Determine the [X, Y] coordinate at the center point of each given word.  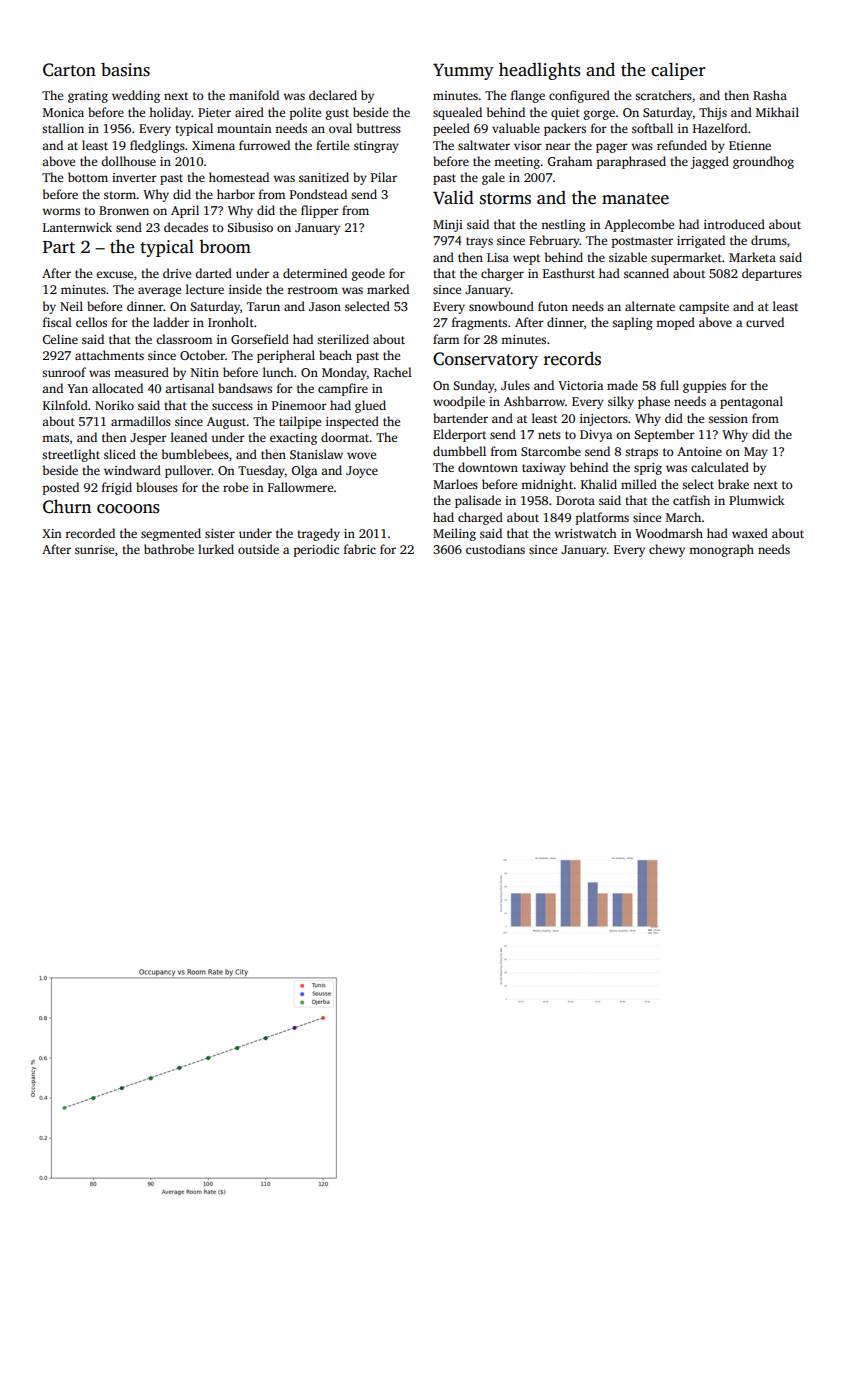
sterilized [343, 339]
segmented [171, 534]
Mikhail [777, 112]
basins [125, 69]
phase [654, 402]
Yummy [463, 71]
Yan [77, 388]
